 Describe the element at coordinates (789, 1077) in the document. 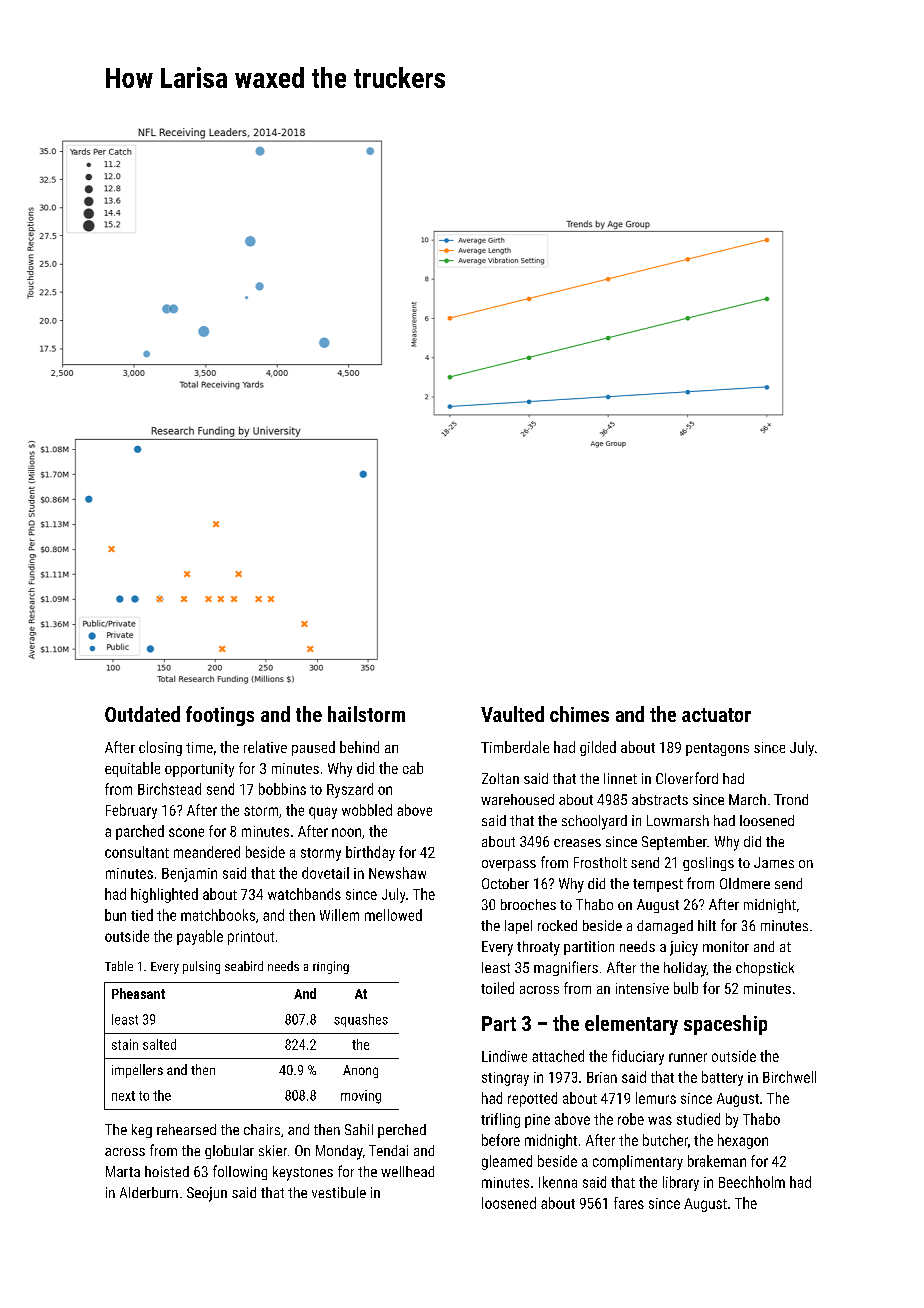

I see `Birchwell` at that location.
